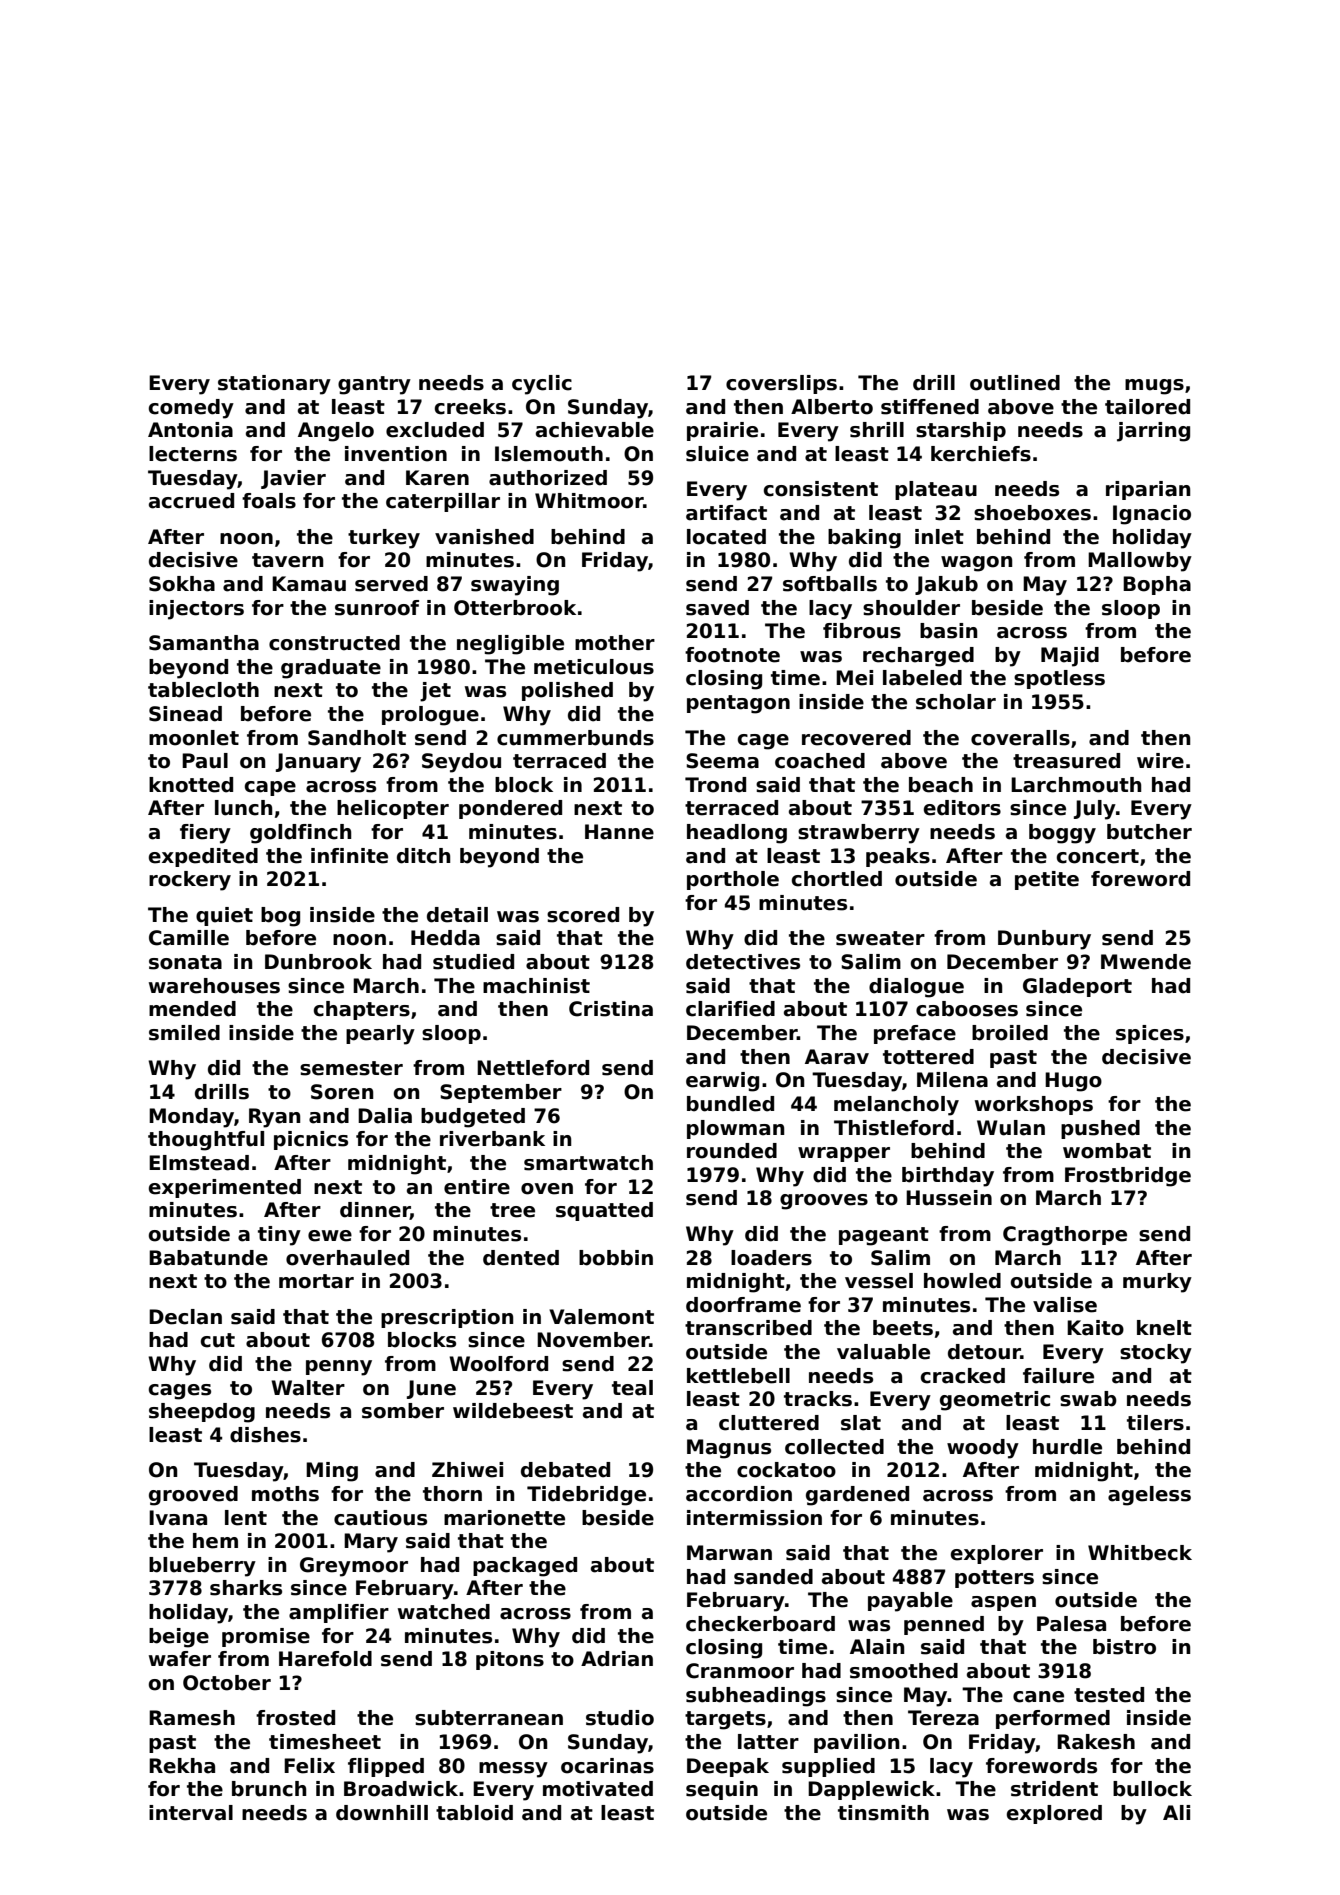 Image resolution: width=1340 pixels, height=1895 pixels. I want to click on overhauled, so click(347, 1258).
